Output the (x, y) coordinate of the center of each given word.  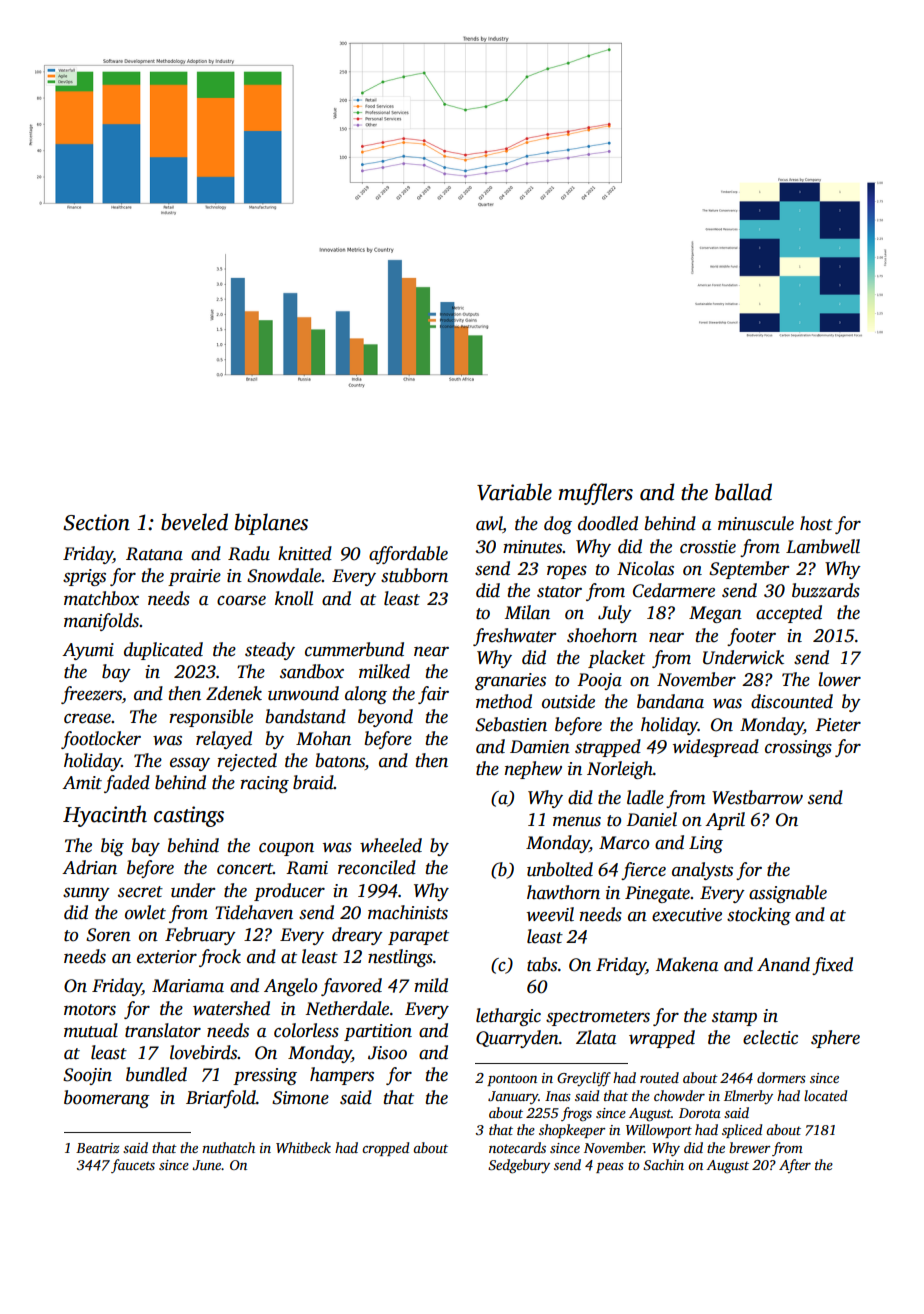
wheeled (391, 845)
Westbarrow (757, 797)
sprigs (84, 577)
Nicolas (645, 568)
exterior (167, 957)
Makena (687, 964)
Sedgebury (519, 1166)
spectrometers (598, 1018)
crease (87, 718)
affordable (408, 555)
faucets (133, 1166)
